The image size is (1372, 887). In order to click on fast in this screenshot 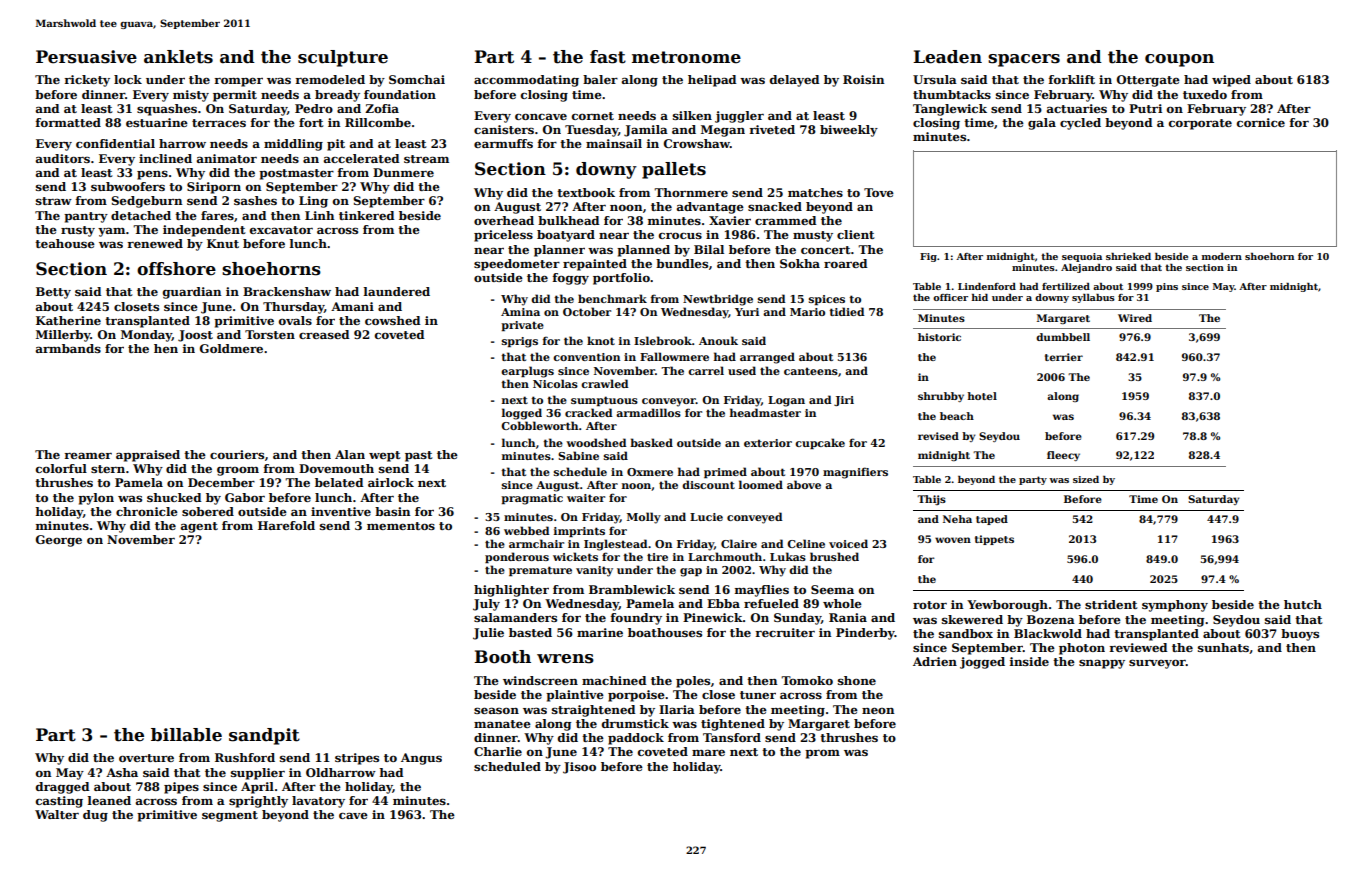, I will do `click(608, 57)`.
